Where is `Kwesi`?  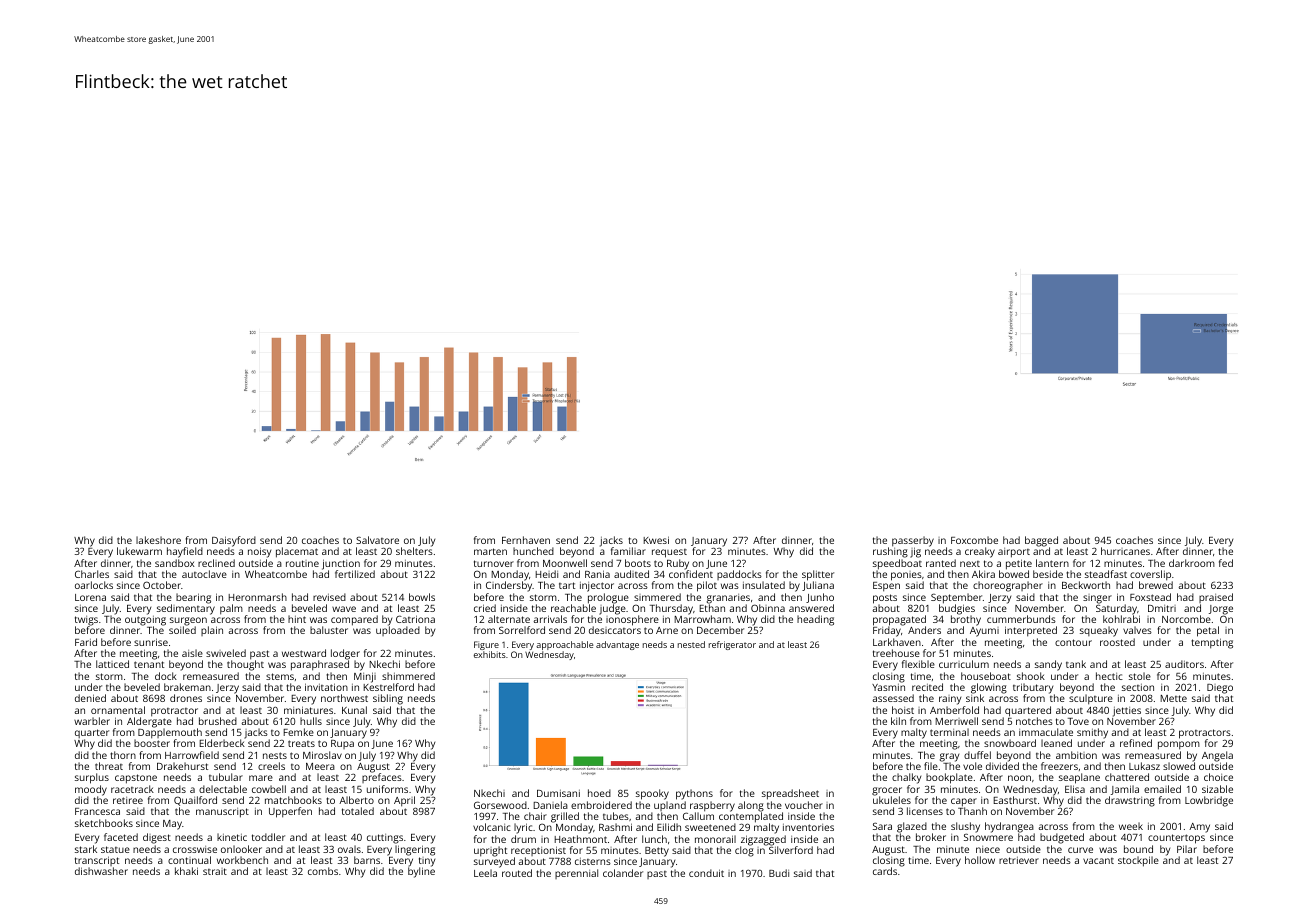 Kwesi is located at coordinates (656, 540).
